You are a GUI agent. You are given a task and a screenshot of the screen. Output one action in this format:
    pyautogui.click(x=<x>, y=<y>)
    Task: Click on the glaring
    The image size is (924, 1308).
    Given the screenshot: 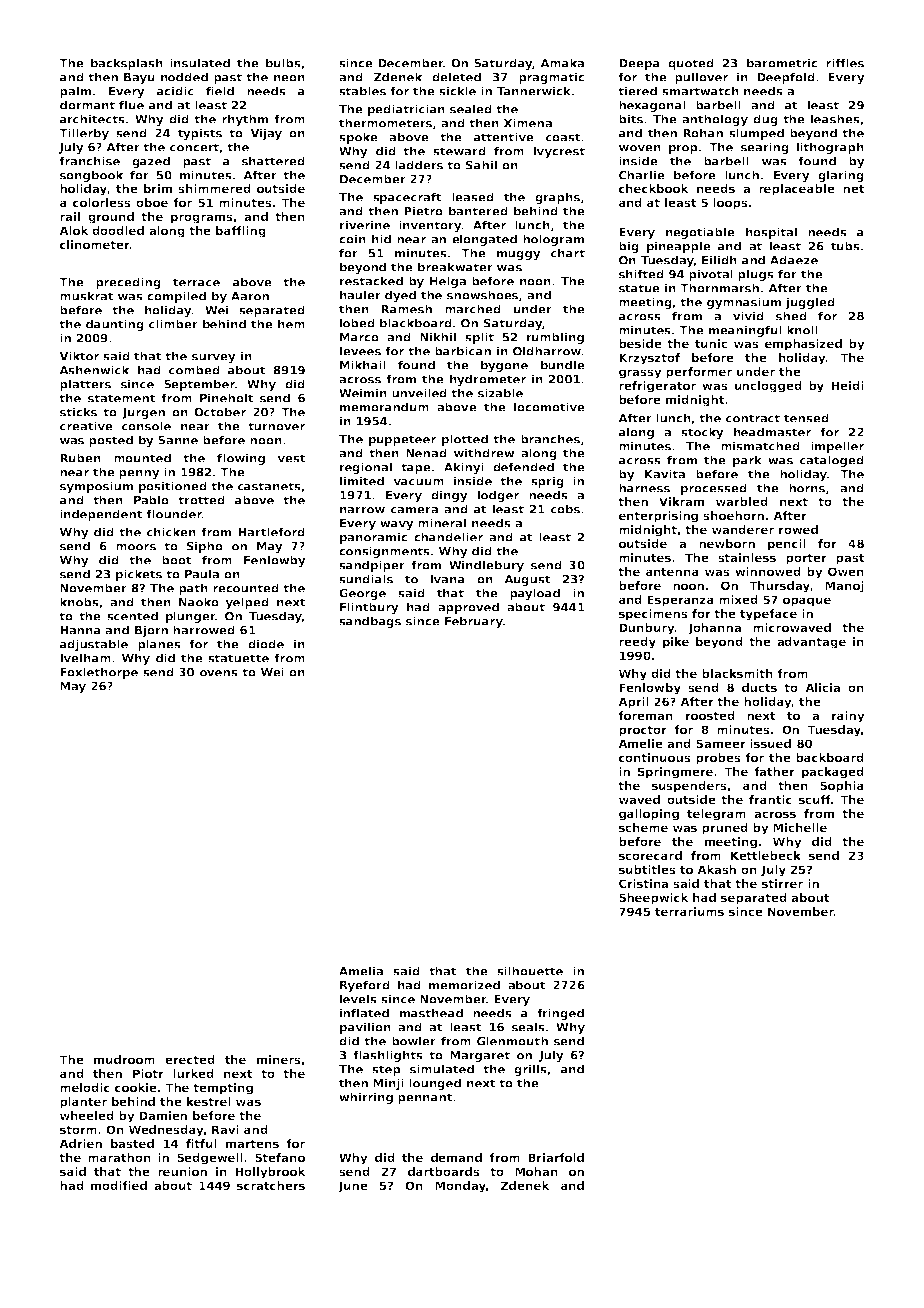 What is the action you would take?
    pyautogui.click(x=841, y=176)
